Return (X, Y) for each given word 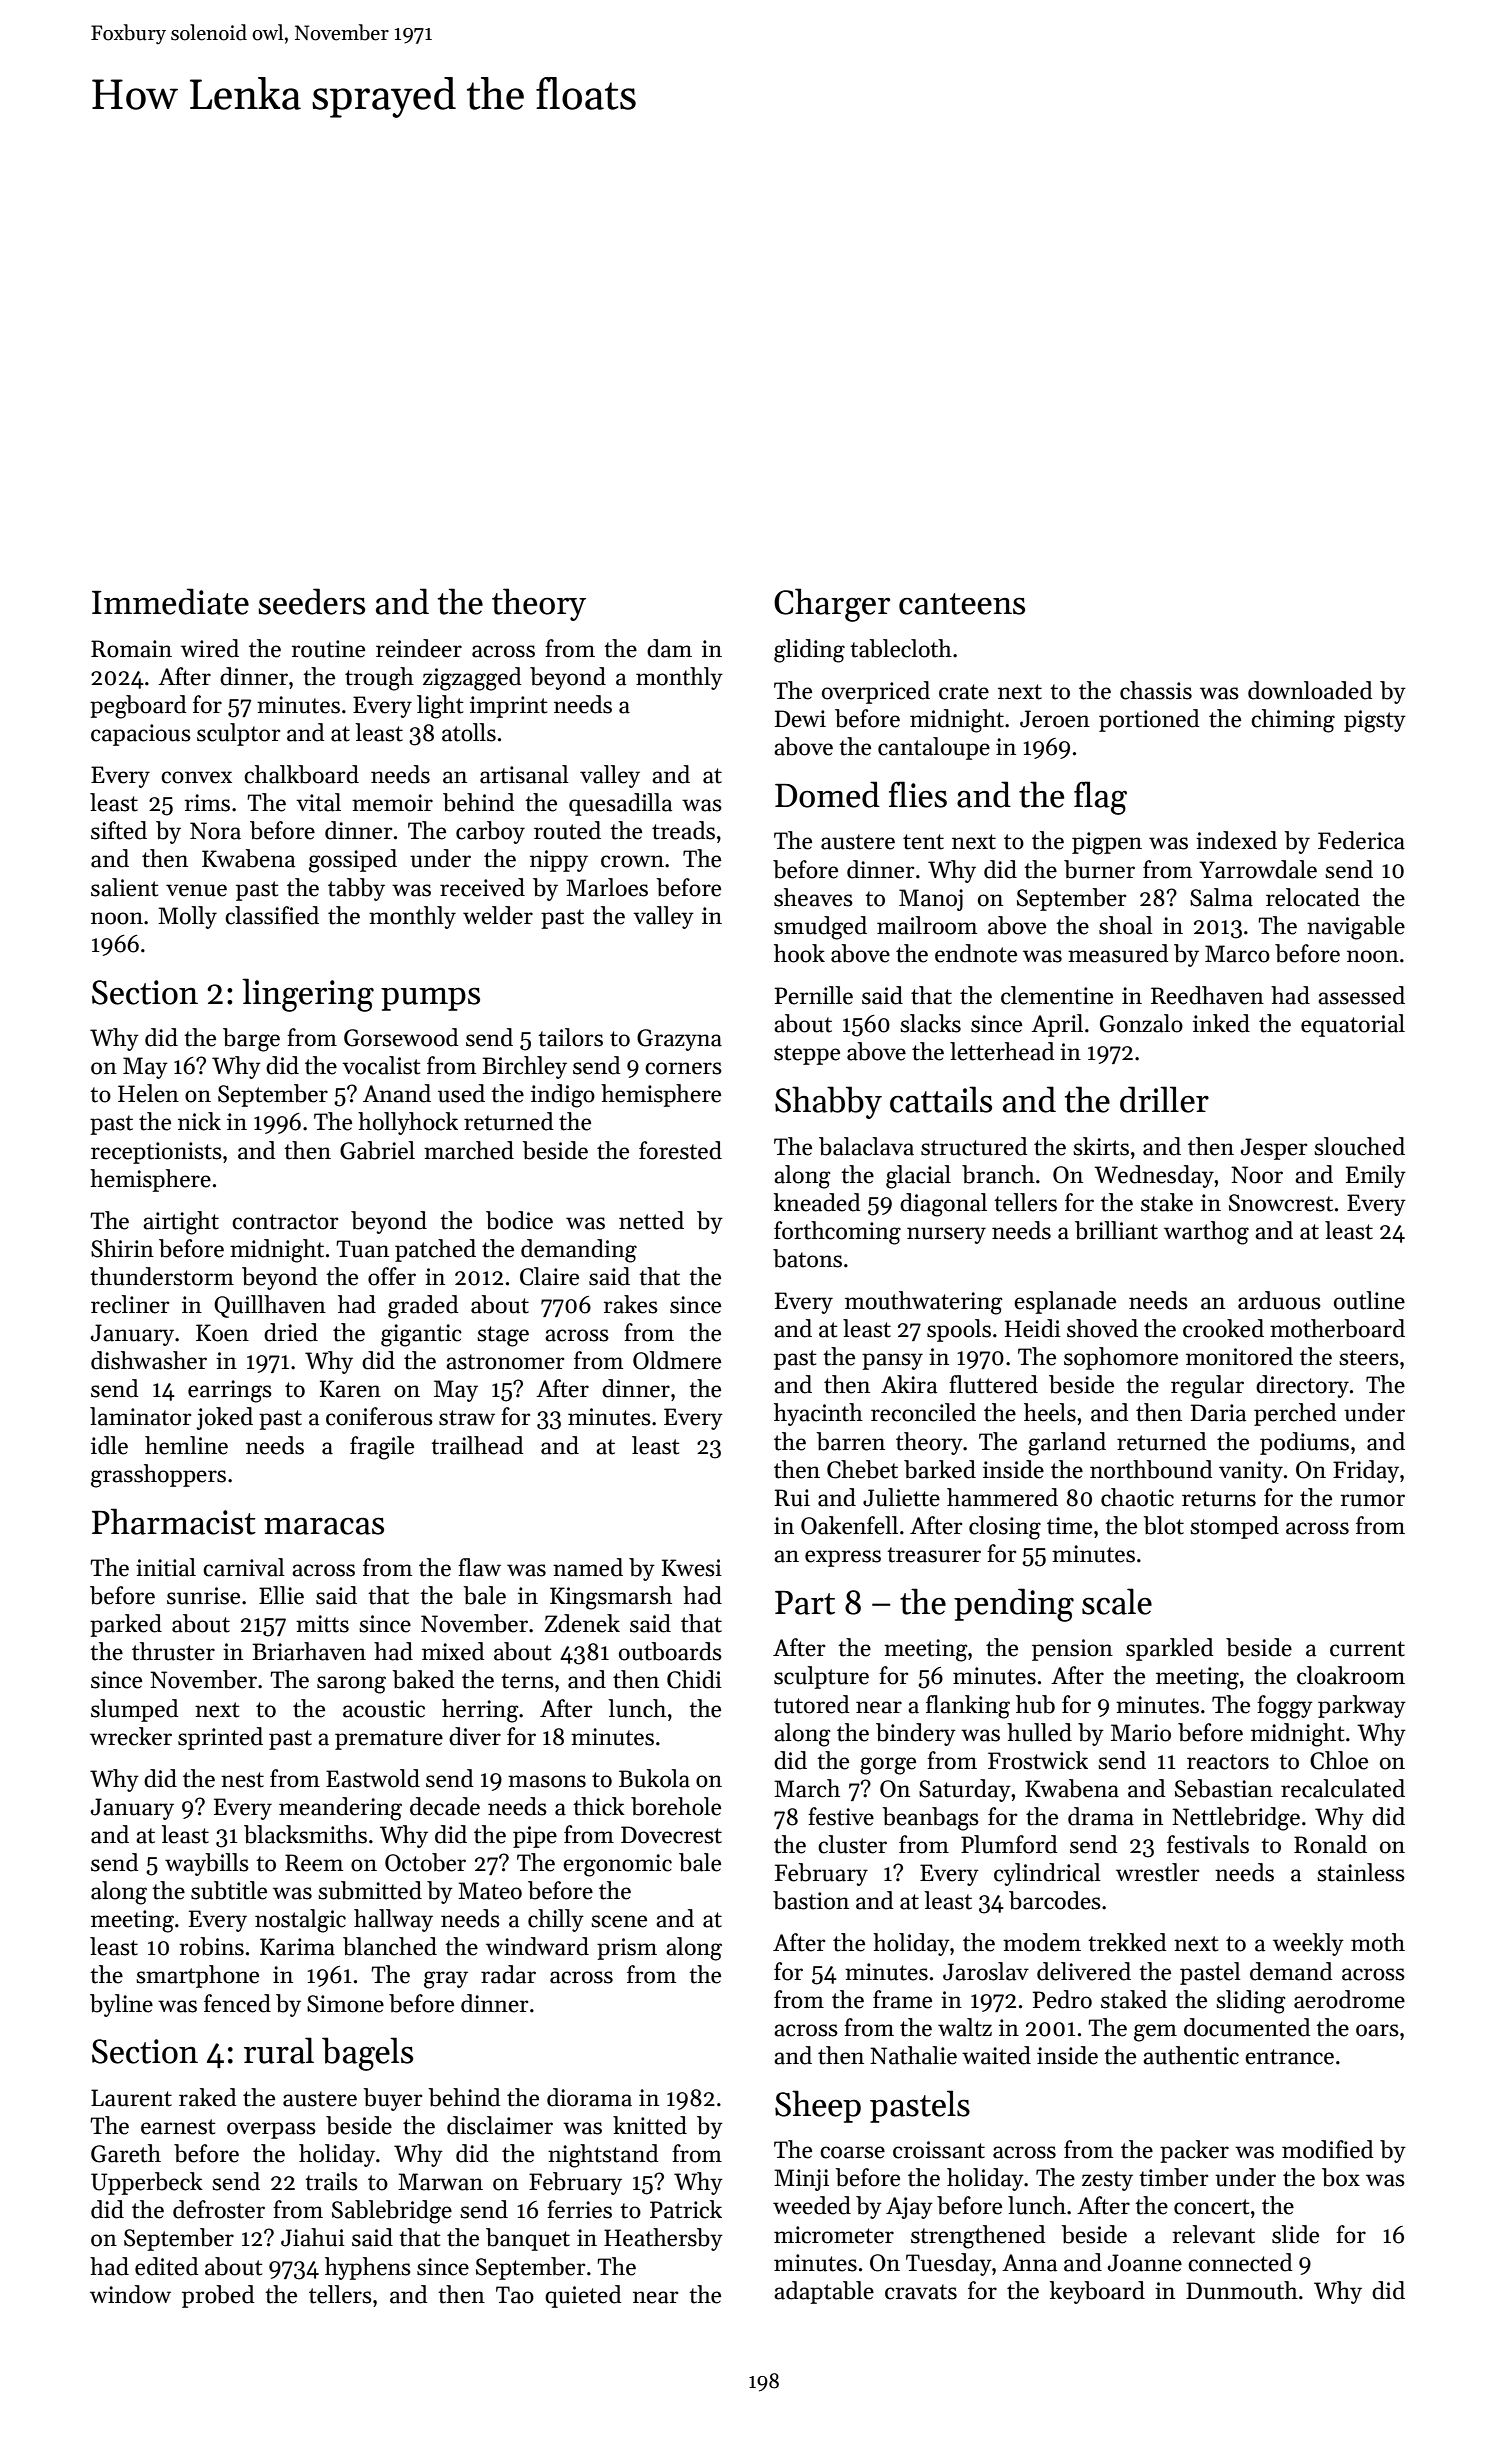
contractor (285, 1222)
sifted (119, 830)
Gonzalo (1141, 1023)
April (1057, 1025)
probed (218, 2296)
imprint (509, 707)
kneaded (817, 1202)
